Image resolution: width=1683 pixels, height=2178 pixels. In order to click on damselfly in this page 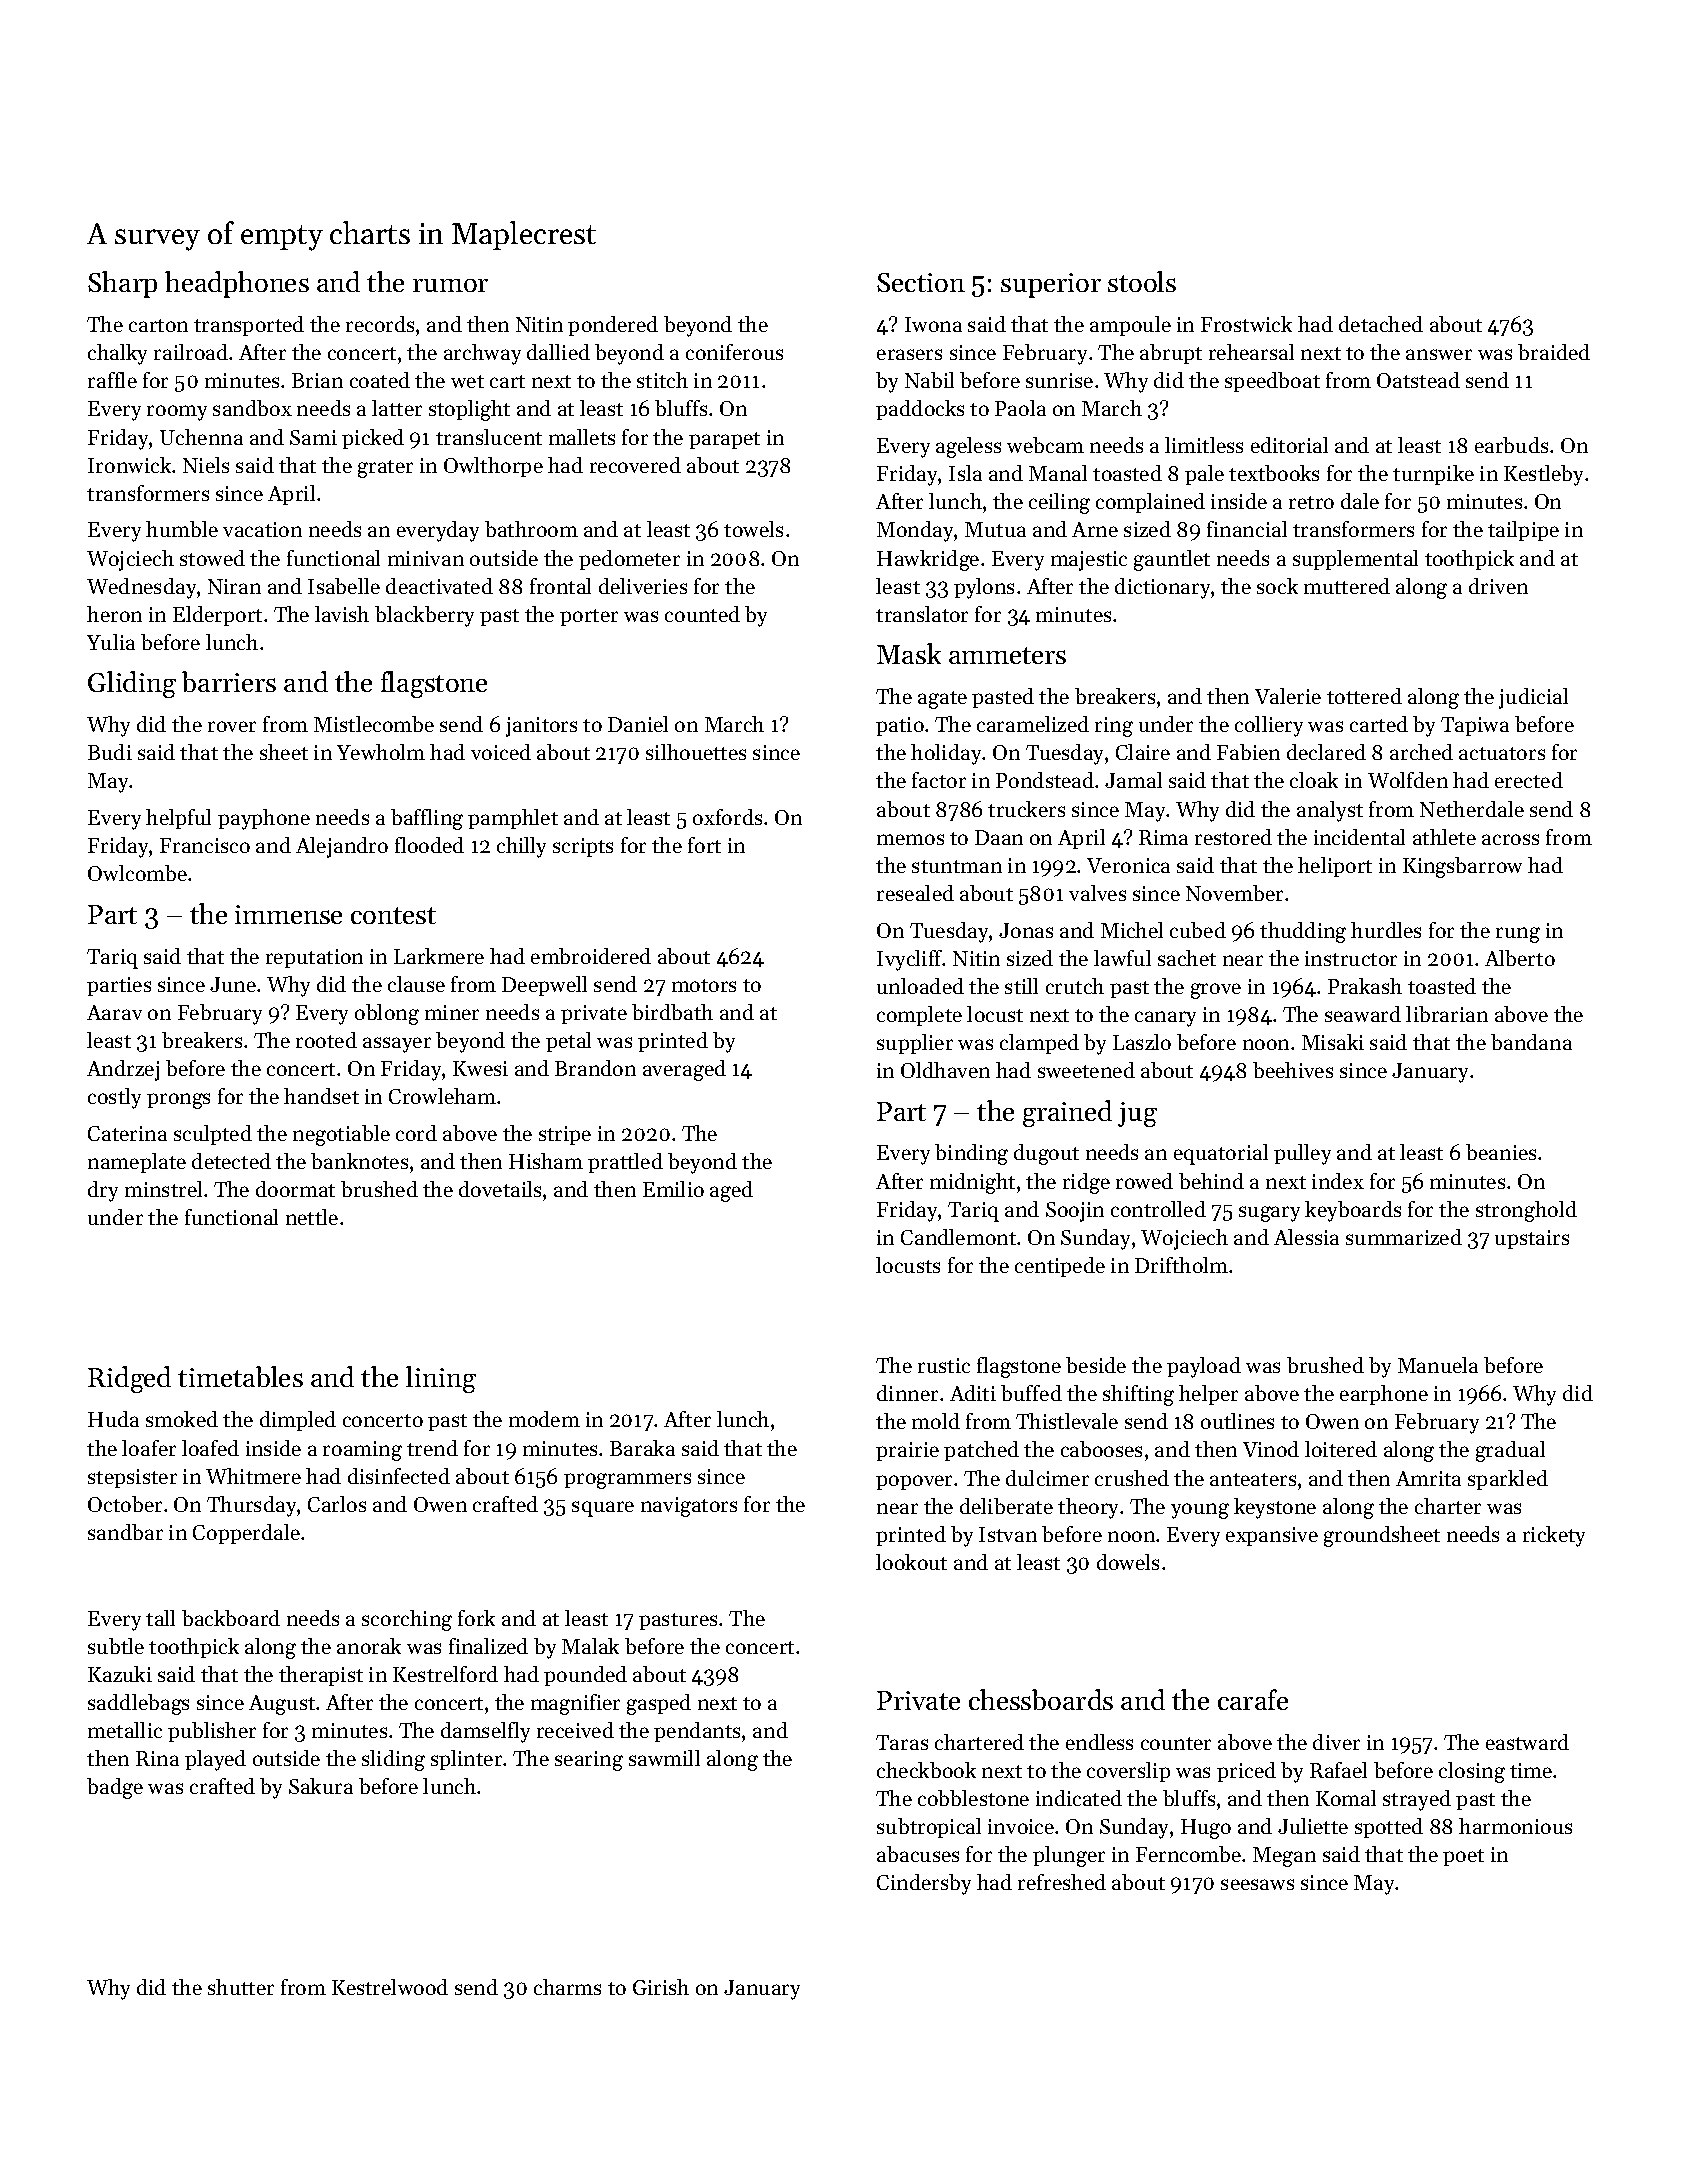, I will do `click(485, 1732)`.
